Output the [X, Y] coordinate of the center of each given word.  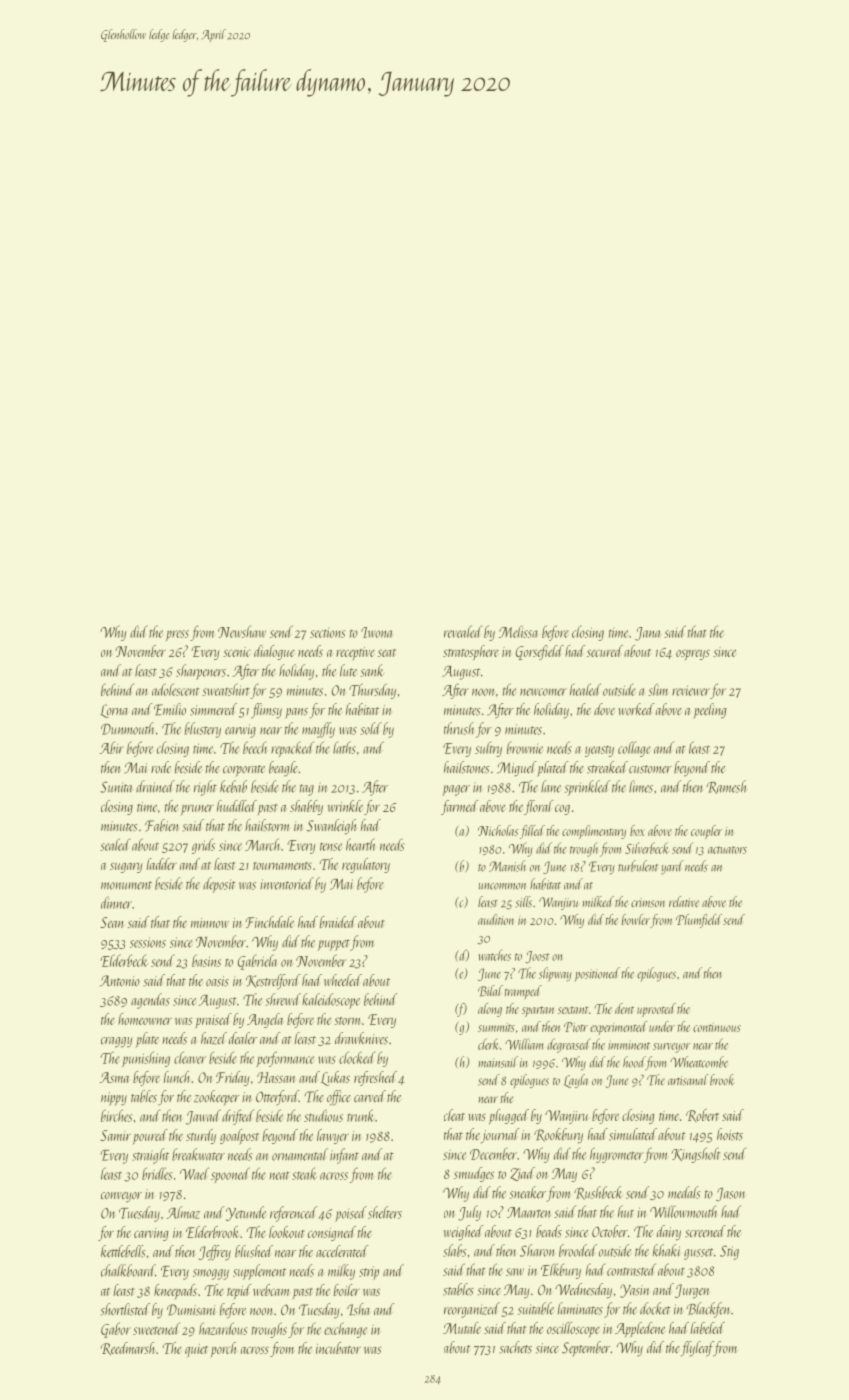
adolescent [176, 689]
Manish [507, 866]
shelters [385, 1212]
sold [371, 728]
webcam [271, 1290]
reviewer [691, 690]
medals [684, 1192]
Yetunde [246, 1213]
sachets [515, 1347]
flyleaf [697, 1349]
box [637, 830]
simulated [633, 1134]
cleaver [190, 1057]
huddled [237, 806]
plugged [509, 1116]
